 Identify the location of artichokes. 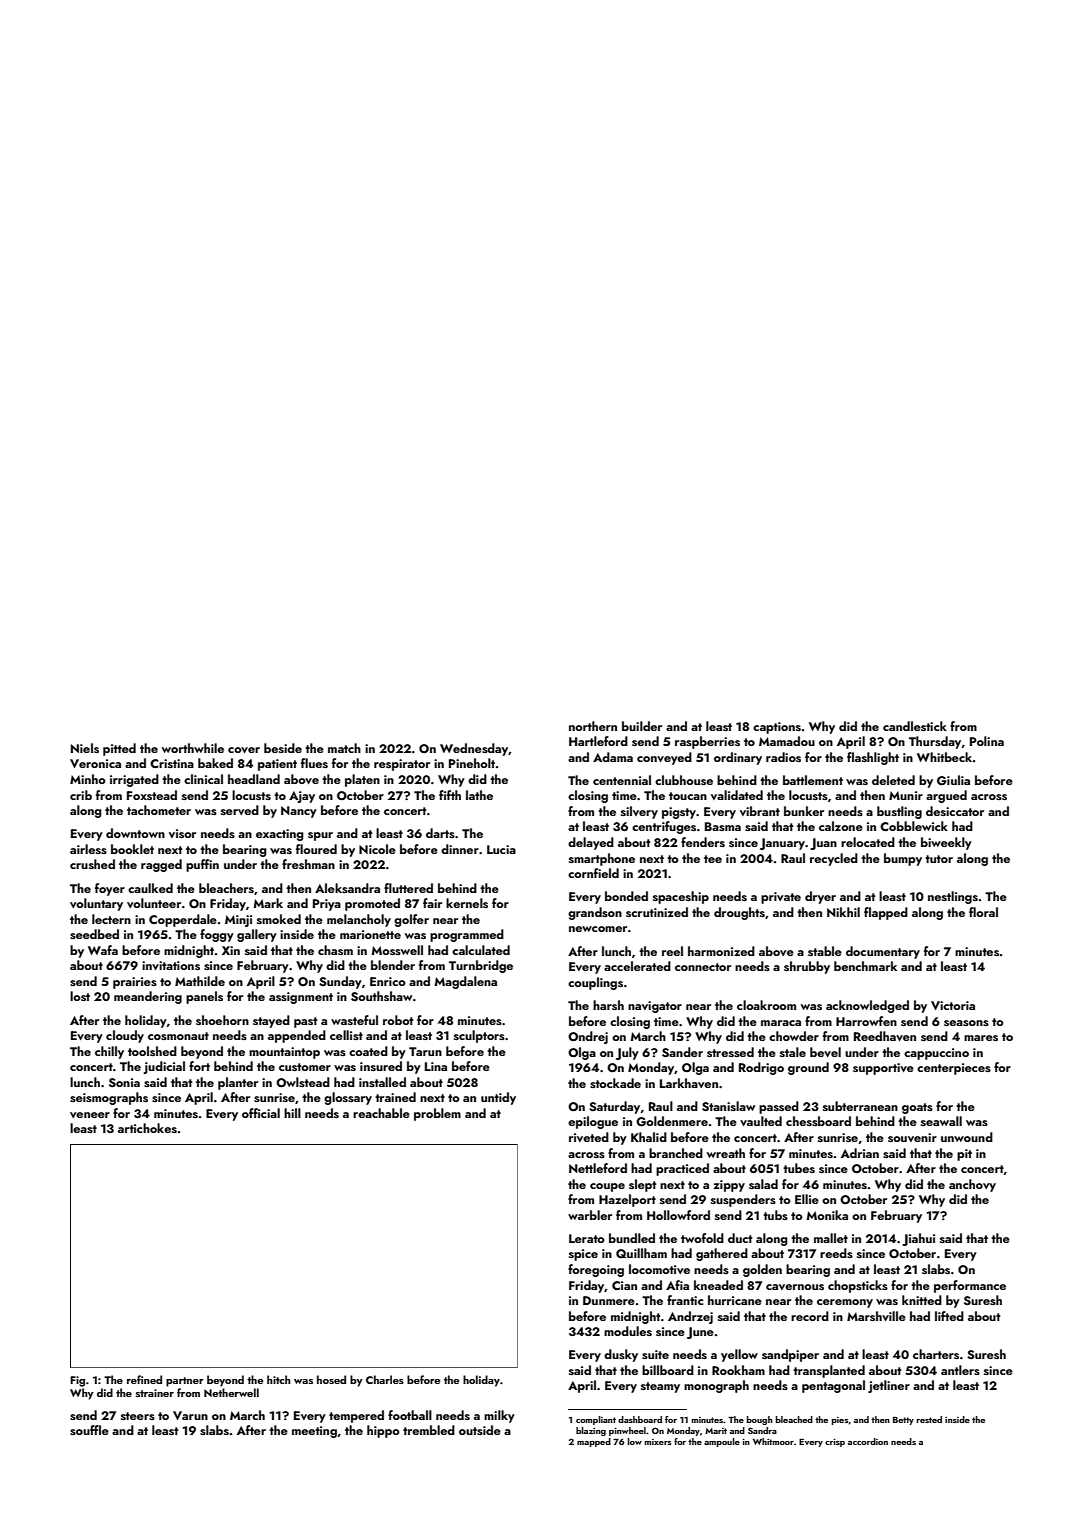
(147, 1128).
